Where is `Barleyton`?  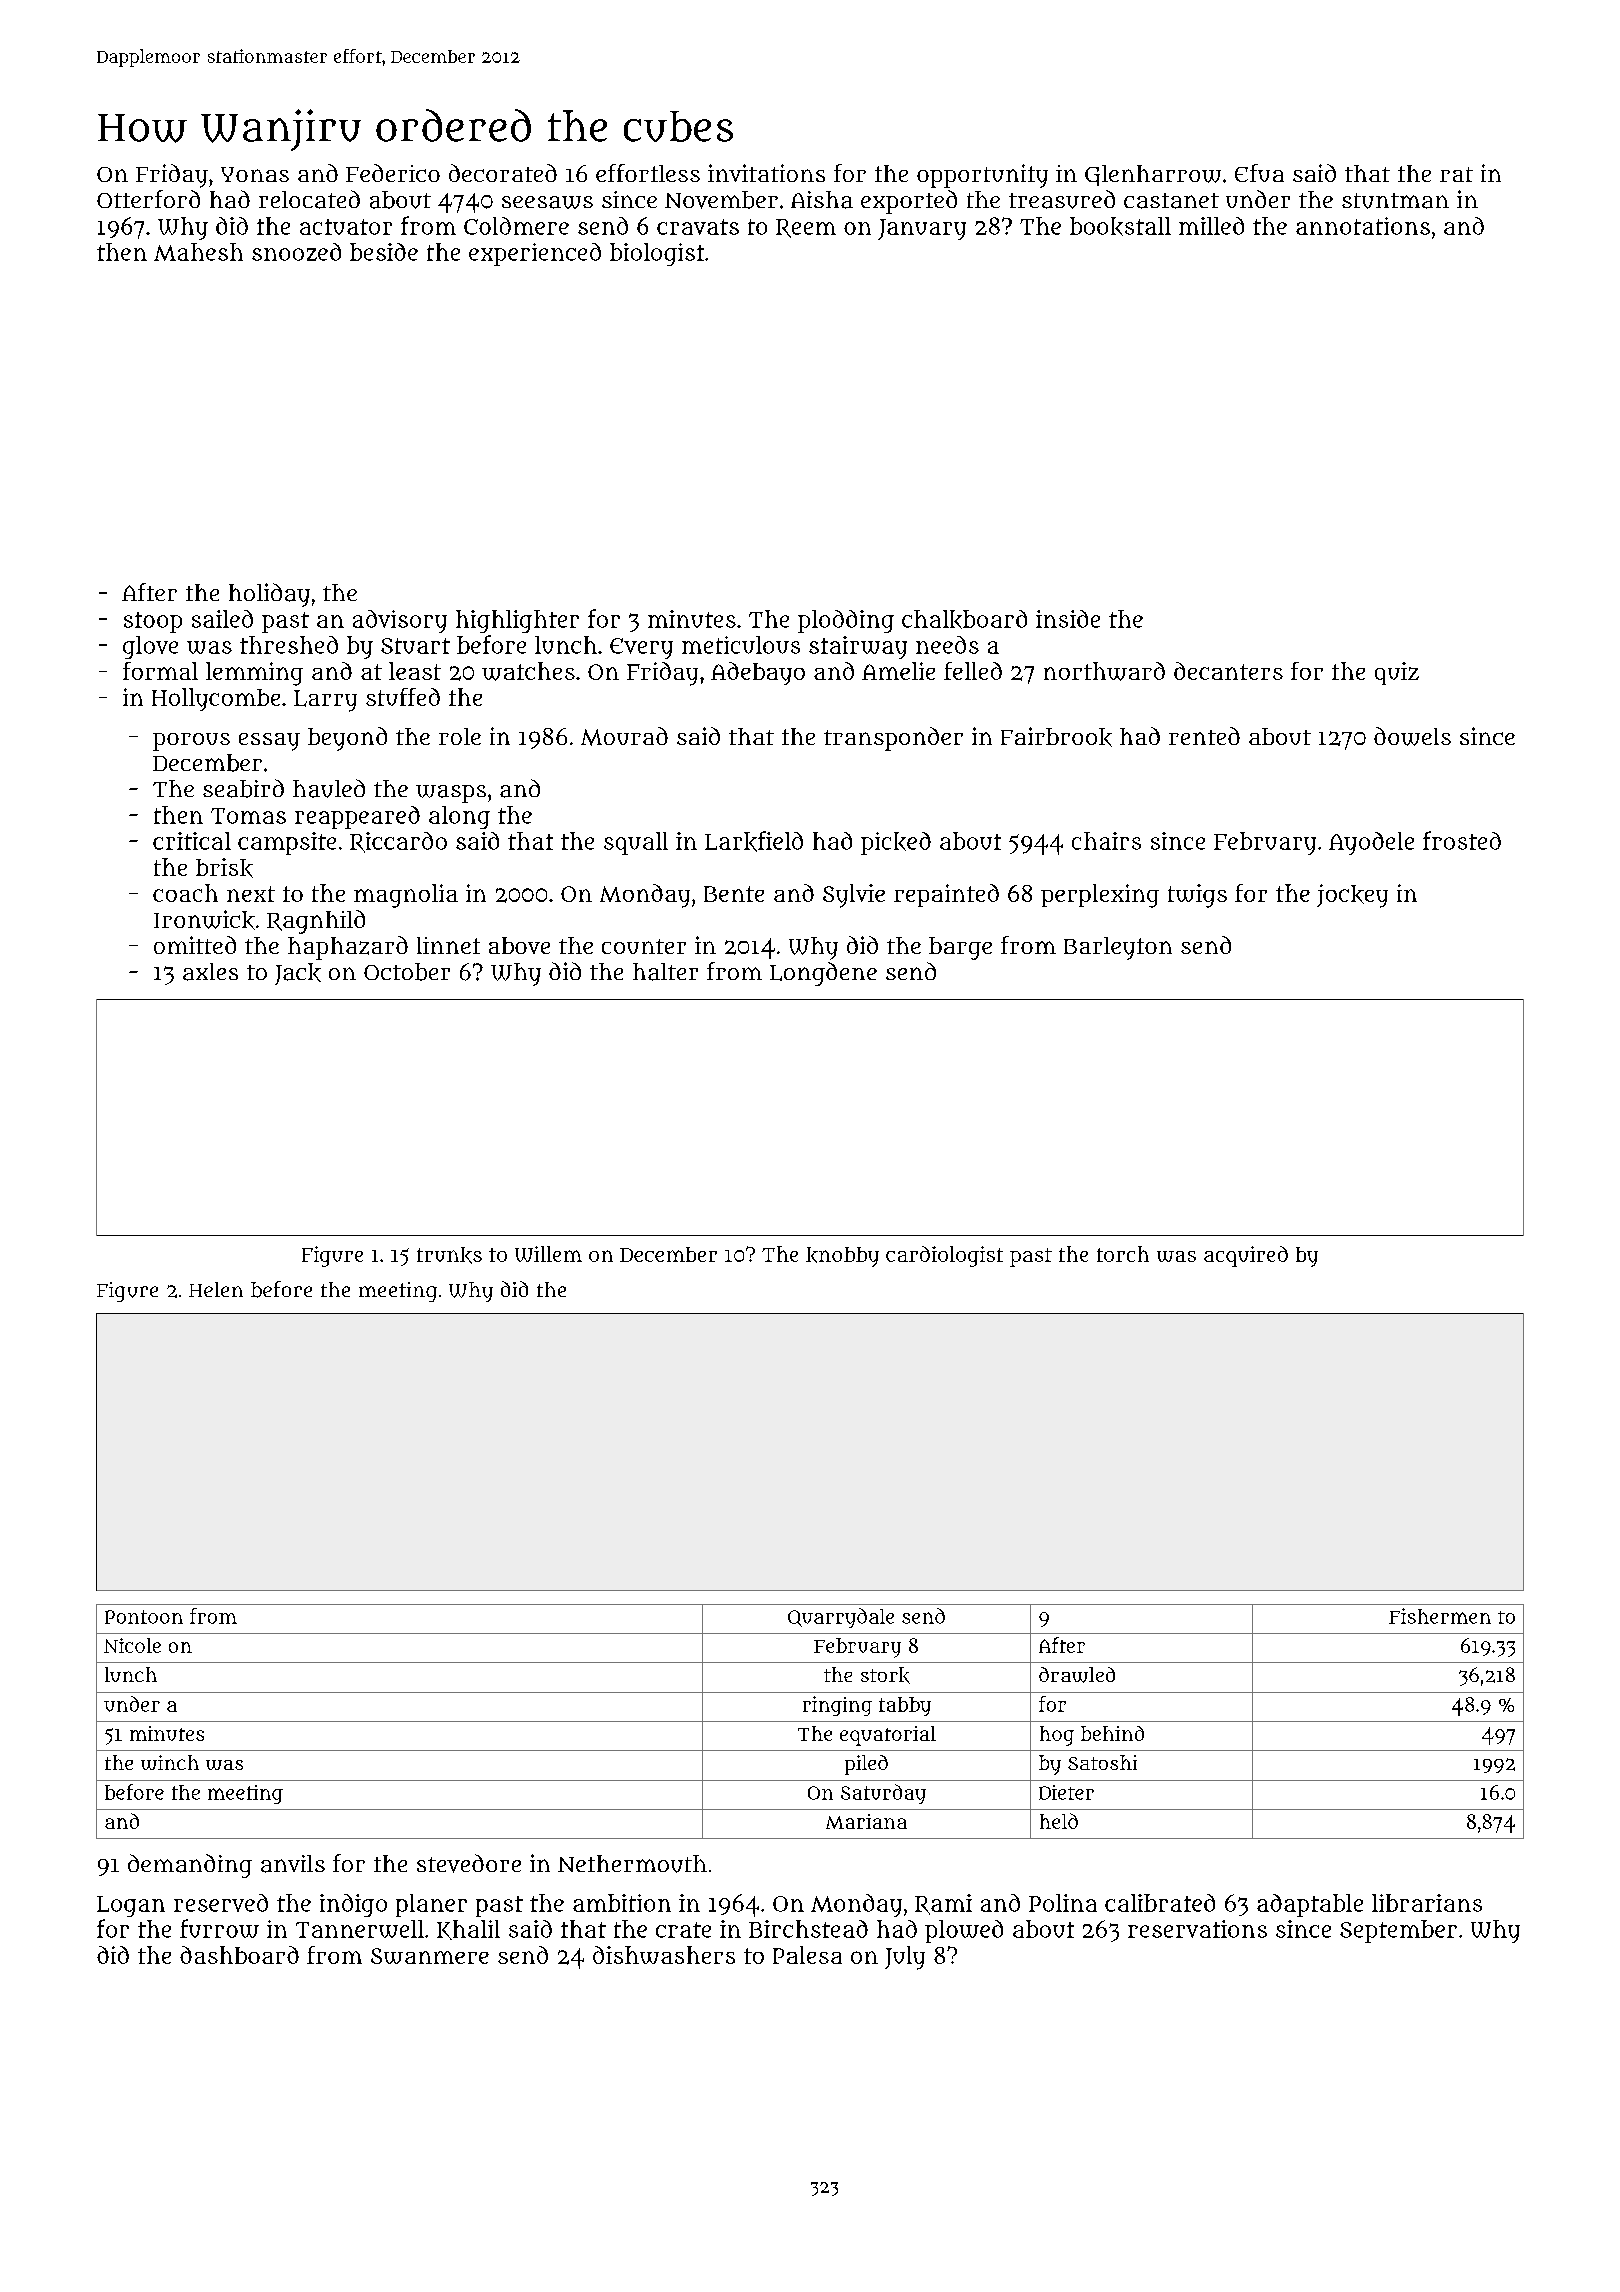 Barleyton is located at coordinates (1118, 948).
